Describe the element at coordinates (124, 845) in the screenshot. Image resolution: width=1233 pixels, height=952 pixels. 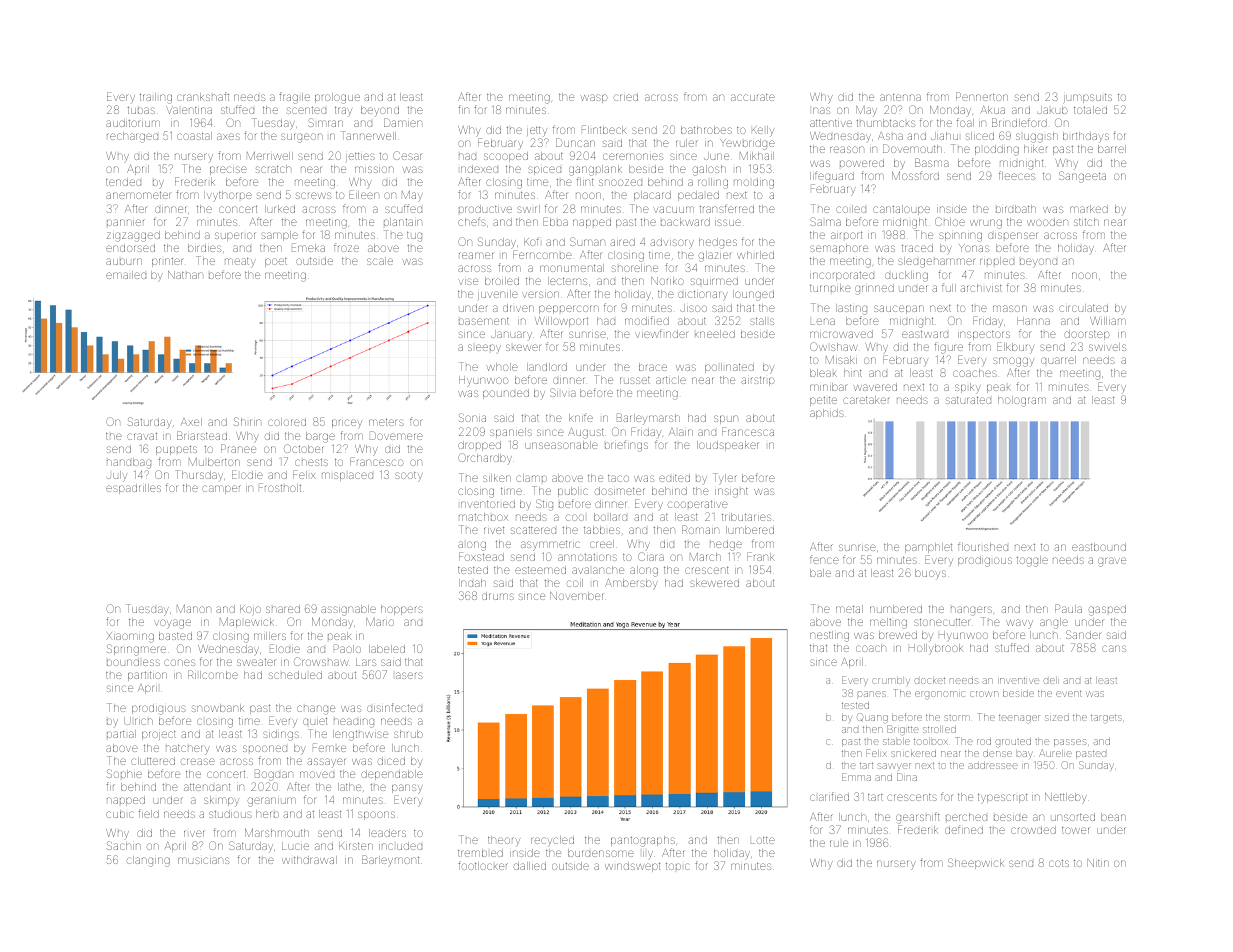
I see `Sachin` at that location.
